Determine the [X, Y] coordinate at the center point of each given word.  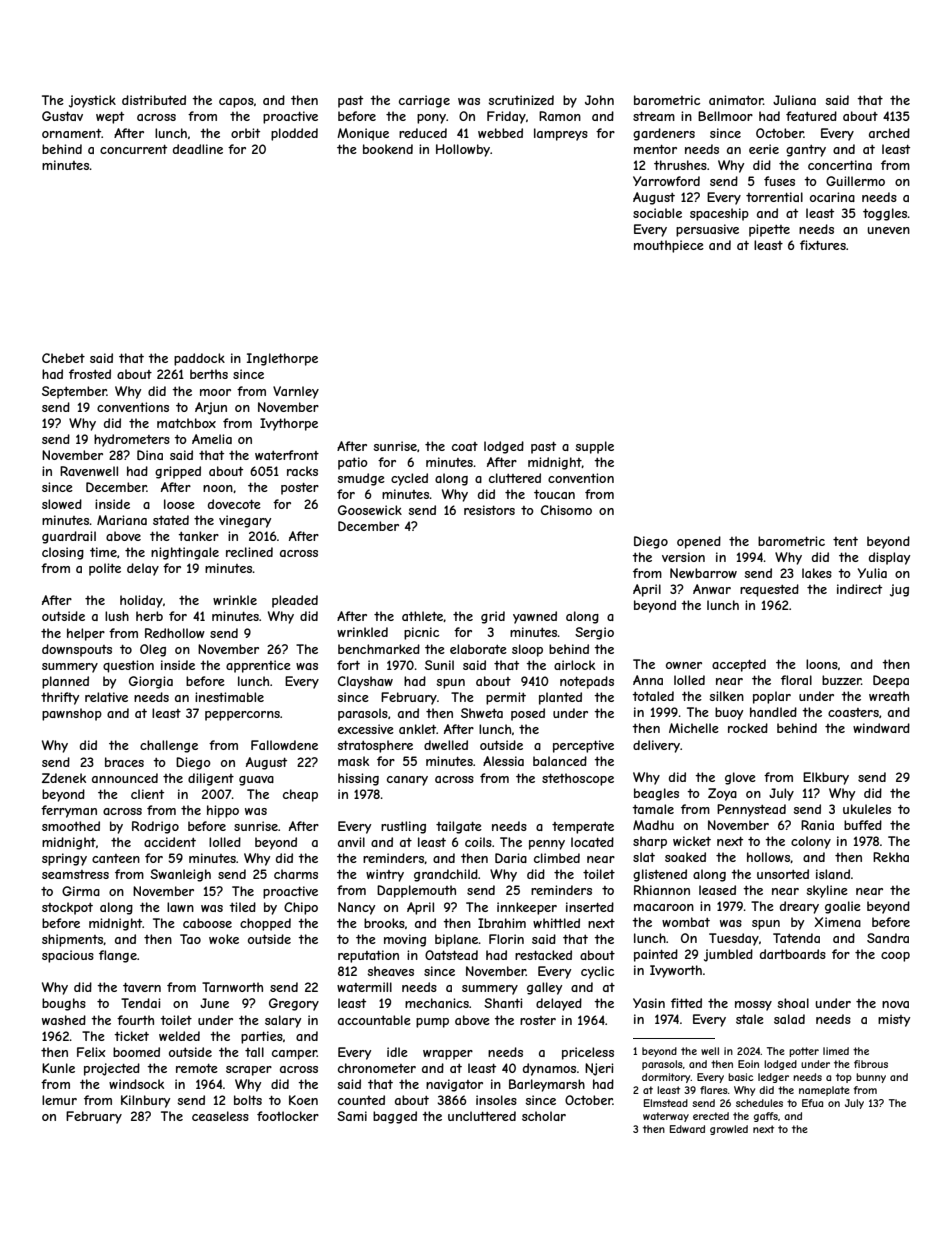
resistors [489, 510]
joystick [92, 101]
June [214, 1003]
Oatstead [451, 955]
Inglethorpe [282, 359]
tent [845, 541]
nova [895, 1004]
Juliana [794, 100]
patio [353, 463]
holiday [141, 601]
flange [118, 956]
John [599, 100]
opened [699, 542]
